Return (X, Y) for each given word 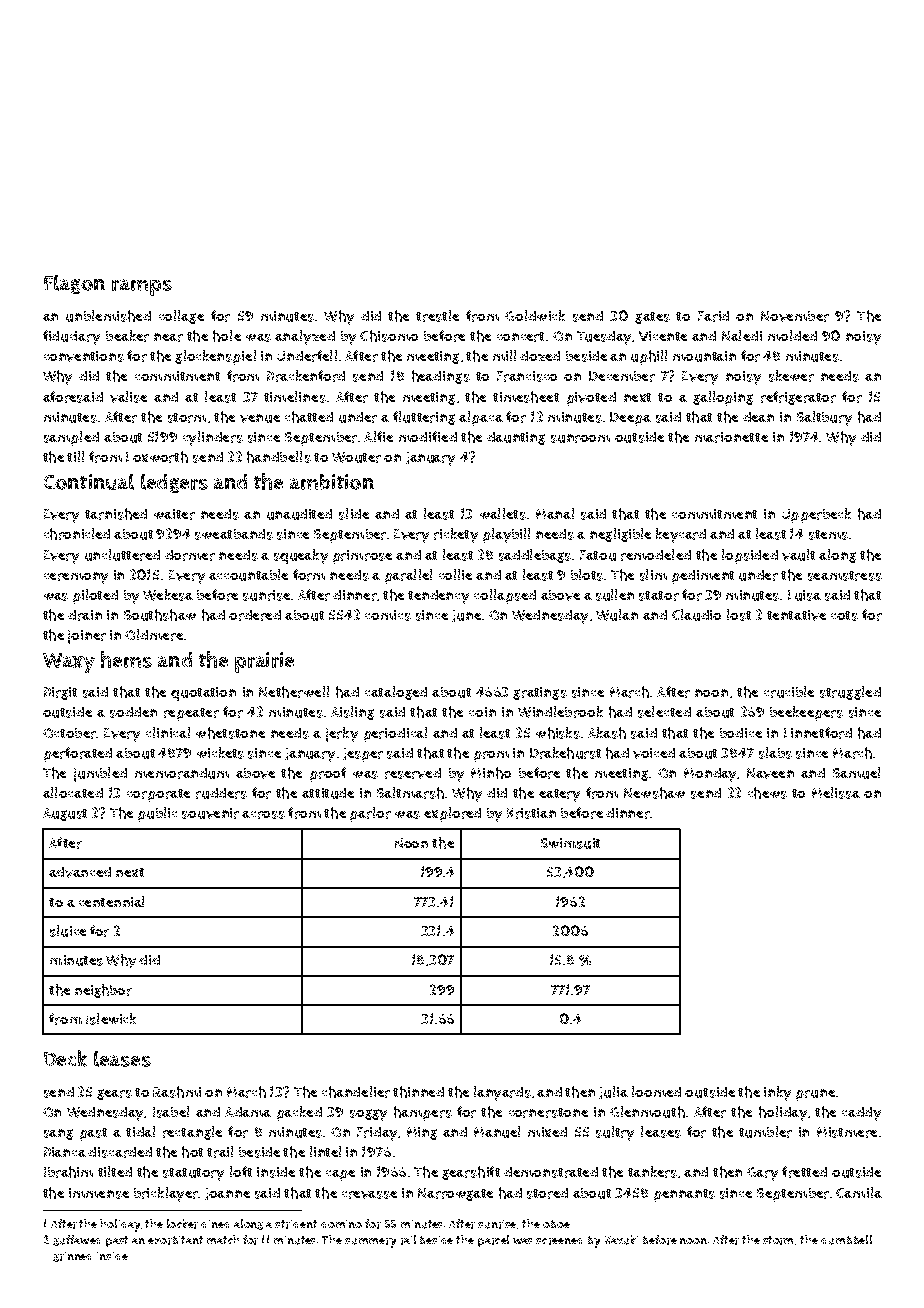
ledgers (174, 483)
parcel (493, 1241)
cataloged (396, 693)
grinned (72, 1257)
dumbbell (846, 1240)
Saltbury (824, 418)
